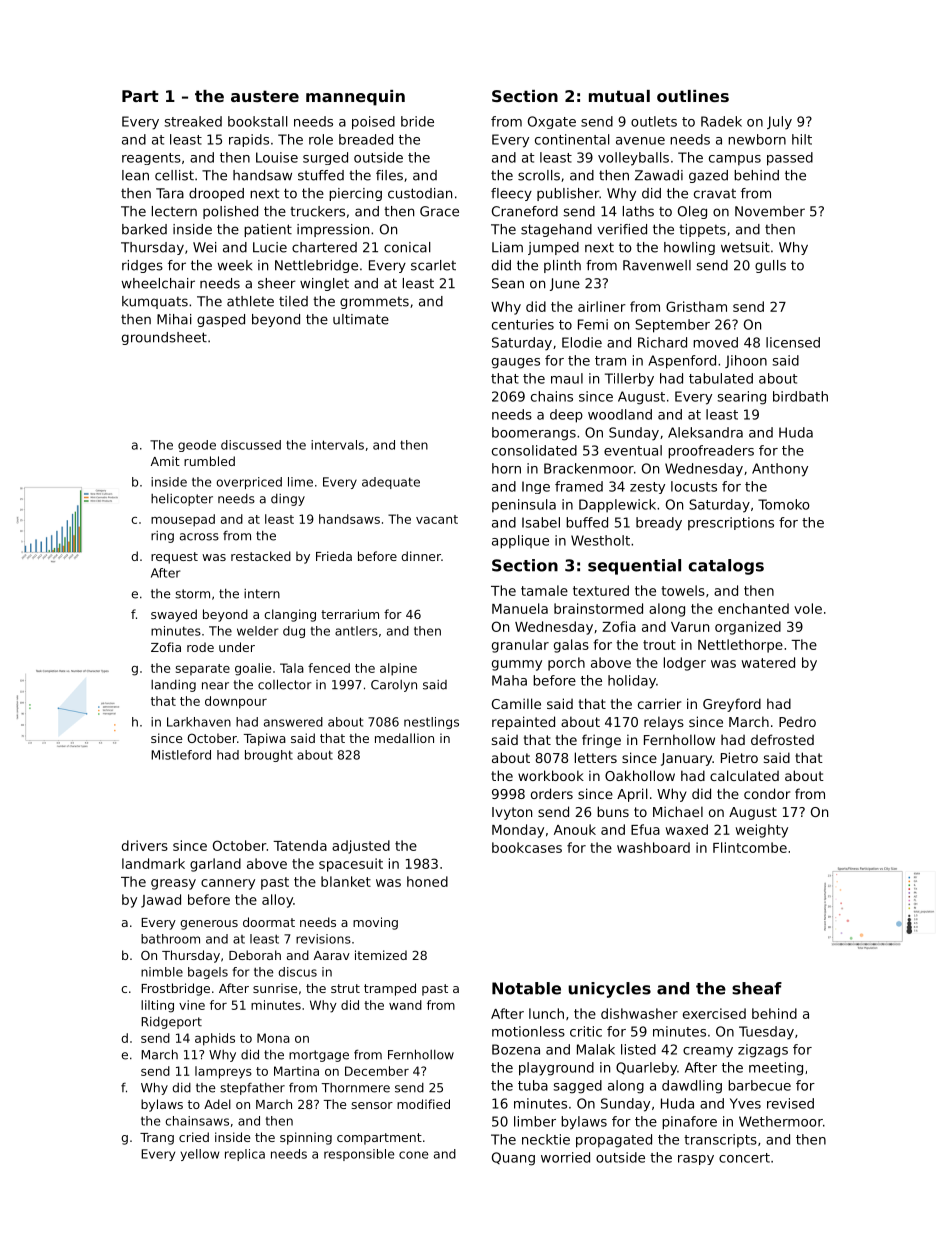 This page has height=1233, width=952. Describe the element at coordinates (209, 925) in the page. I see `generous` at that location.
